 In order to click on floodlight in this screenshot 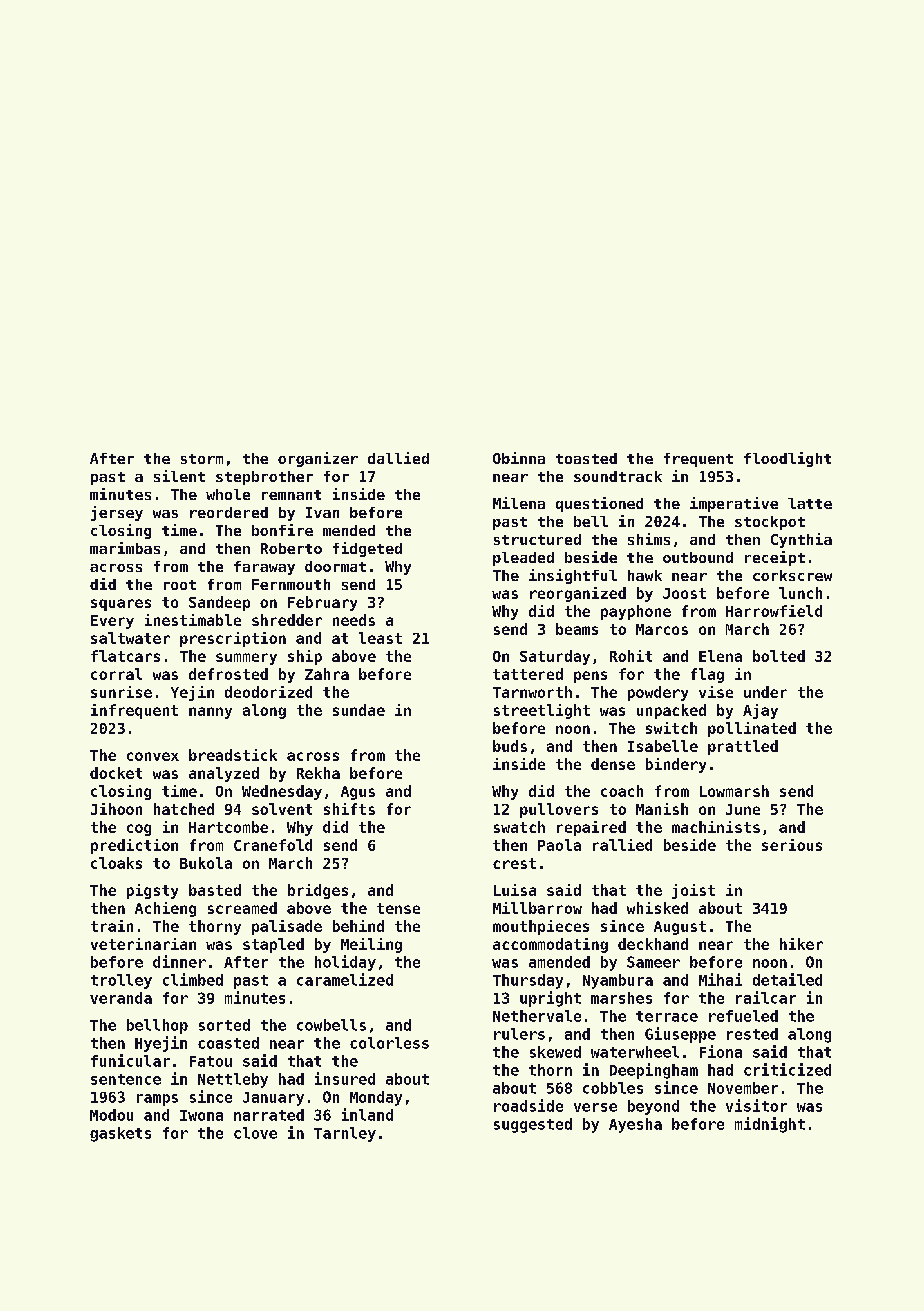, I will do `click(787, 459)`.
